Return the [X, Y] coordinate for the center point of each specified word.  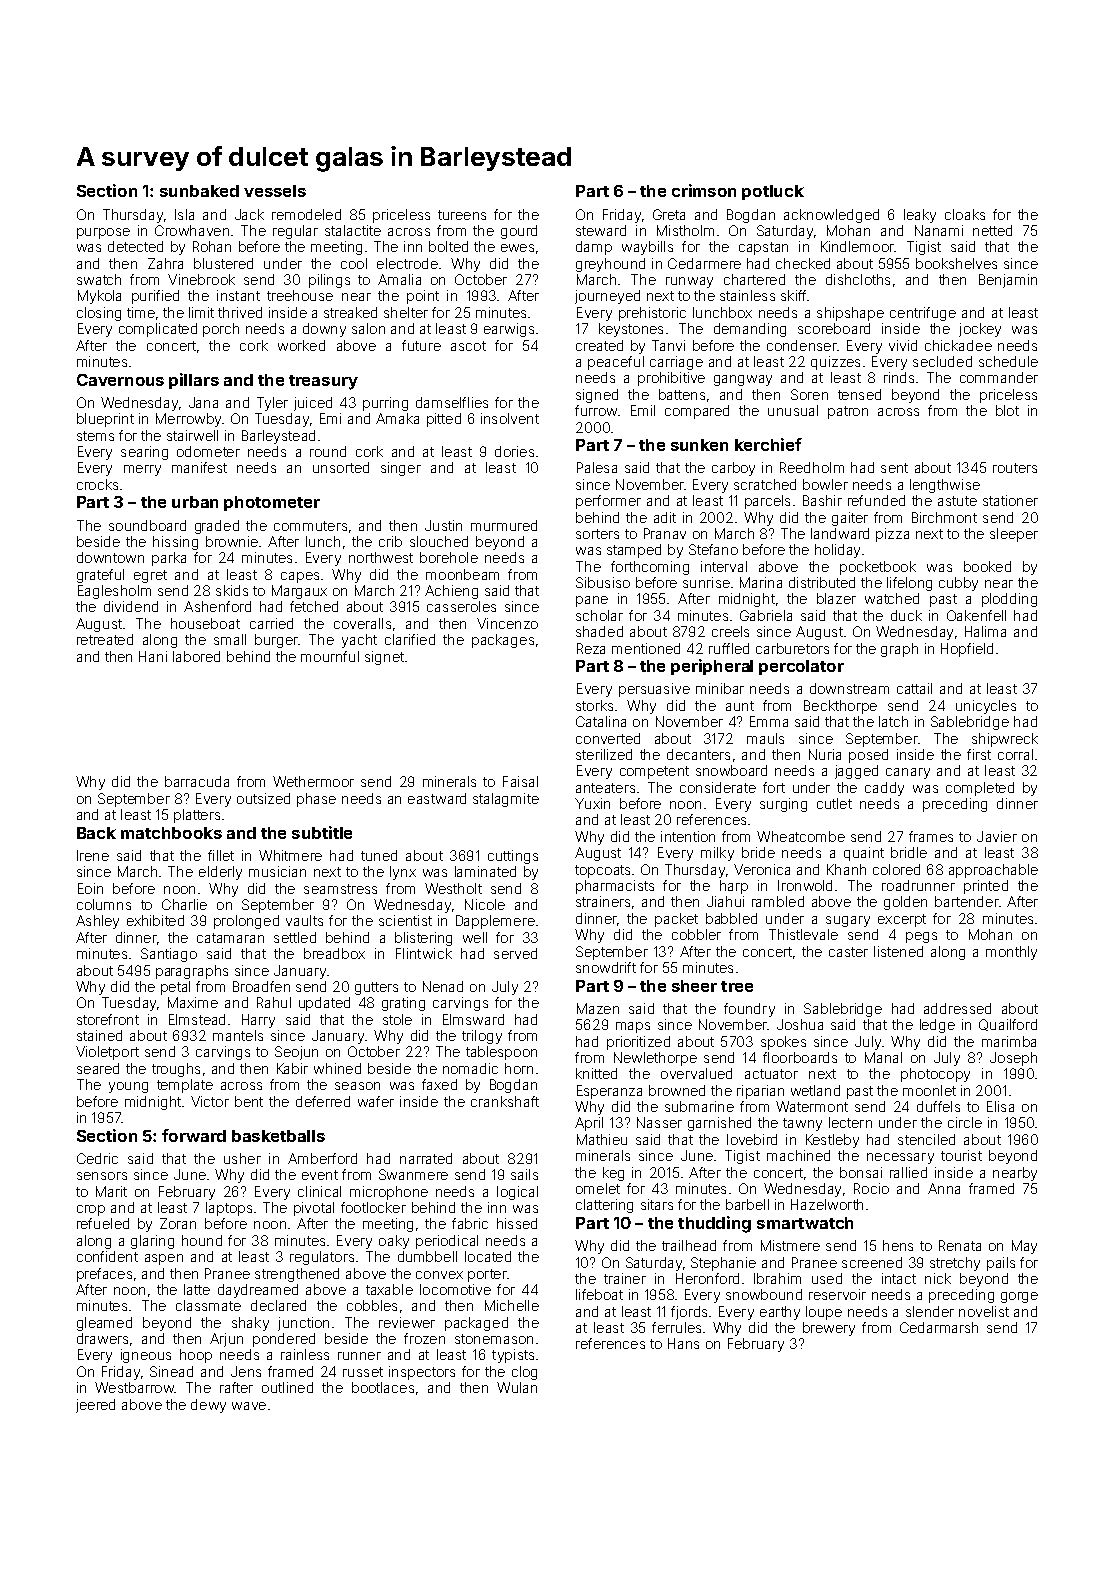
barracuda [197, 781]
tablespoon [501, 1053]
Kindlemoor [857, 246]
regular [295, 232]
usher [242, 1158]
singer [401, 469]
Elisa [1000, 1106]
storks [594, 705]
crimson [704, 190]
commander [999, 377]
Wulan [517, 1387]
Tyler [272, 404]
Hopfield [967, 650]
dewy [208, 1406]
